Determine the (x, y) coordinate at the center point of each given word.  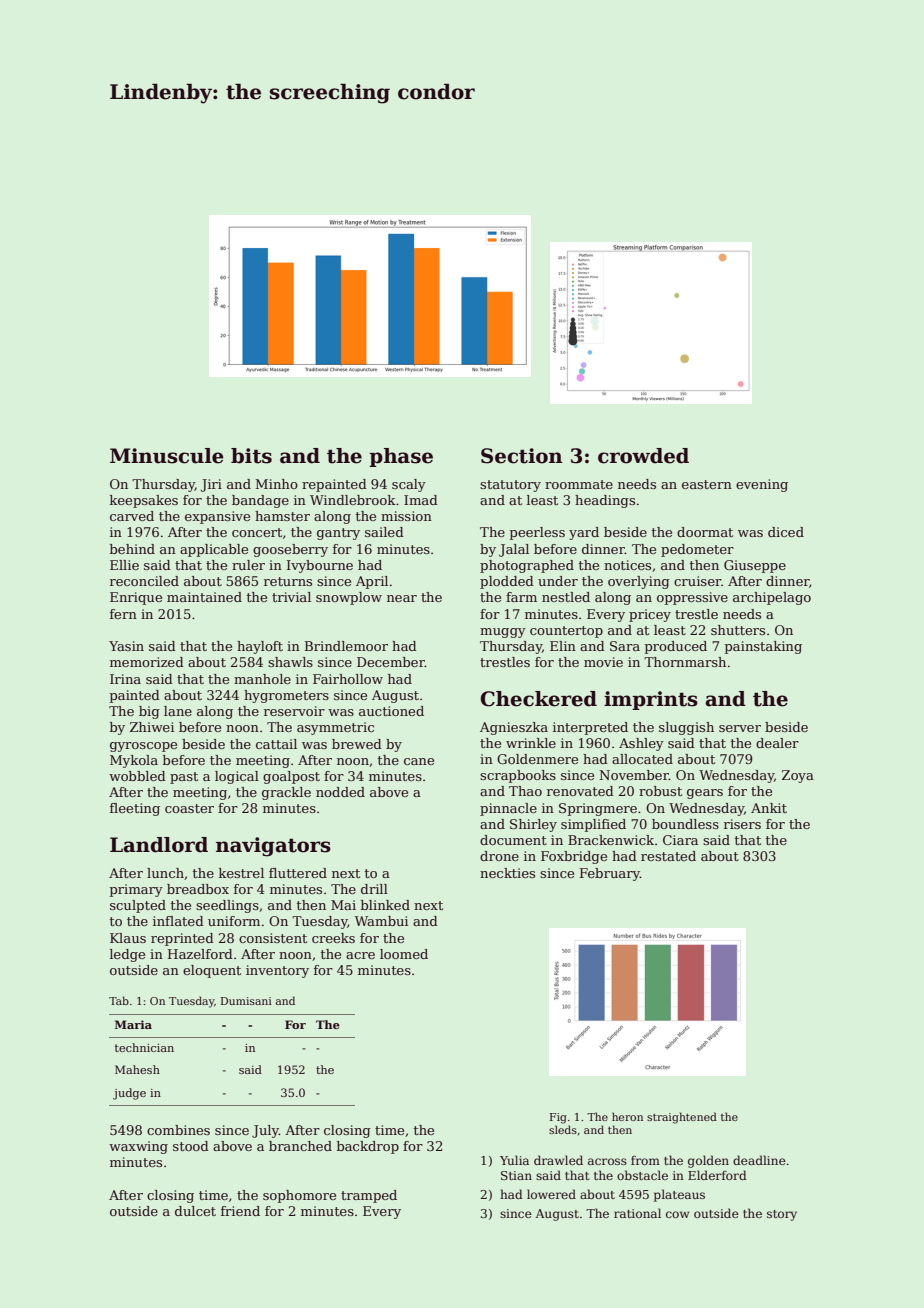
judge (129, 1094)
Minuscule (167, 456)
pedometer (697, 550)
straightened (682, 1118)
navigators (273, 847)
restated (668, 856)
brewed (357, 744)
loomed (404, 954)
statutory (510, 486)
